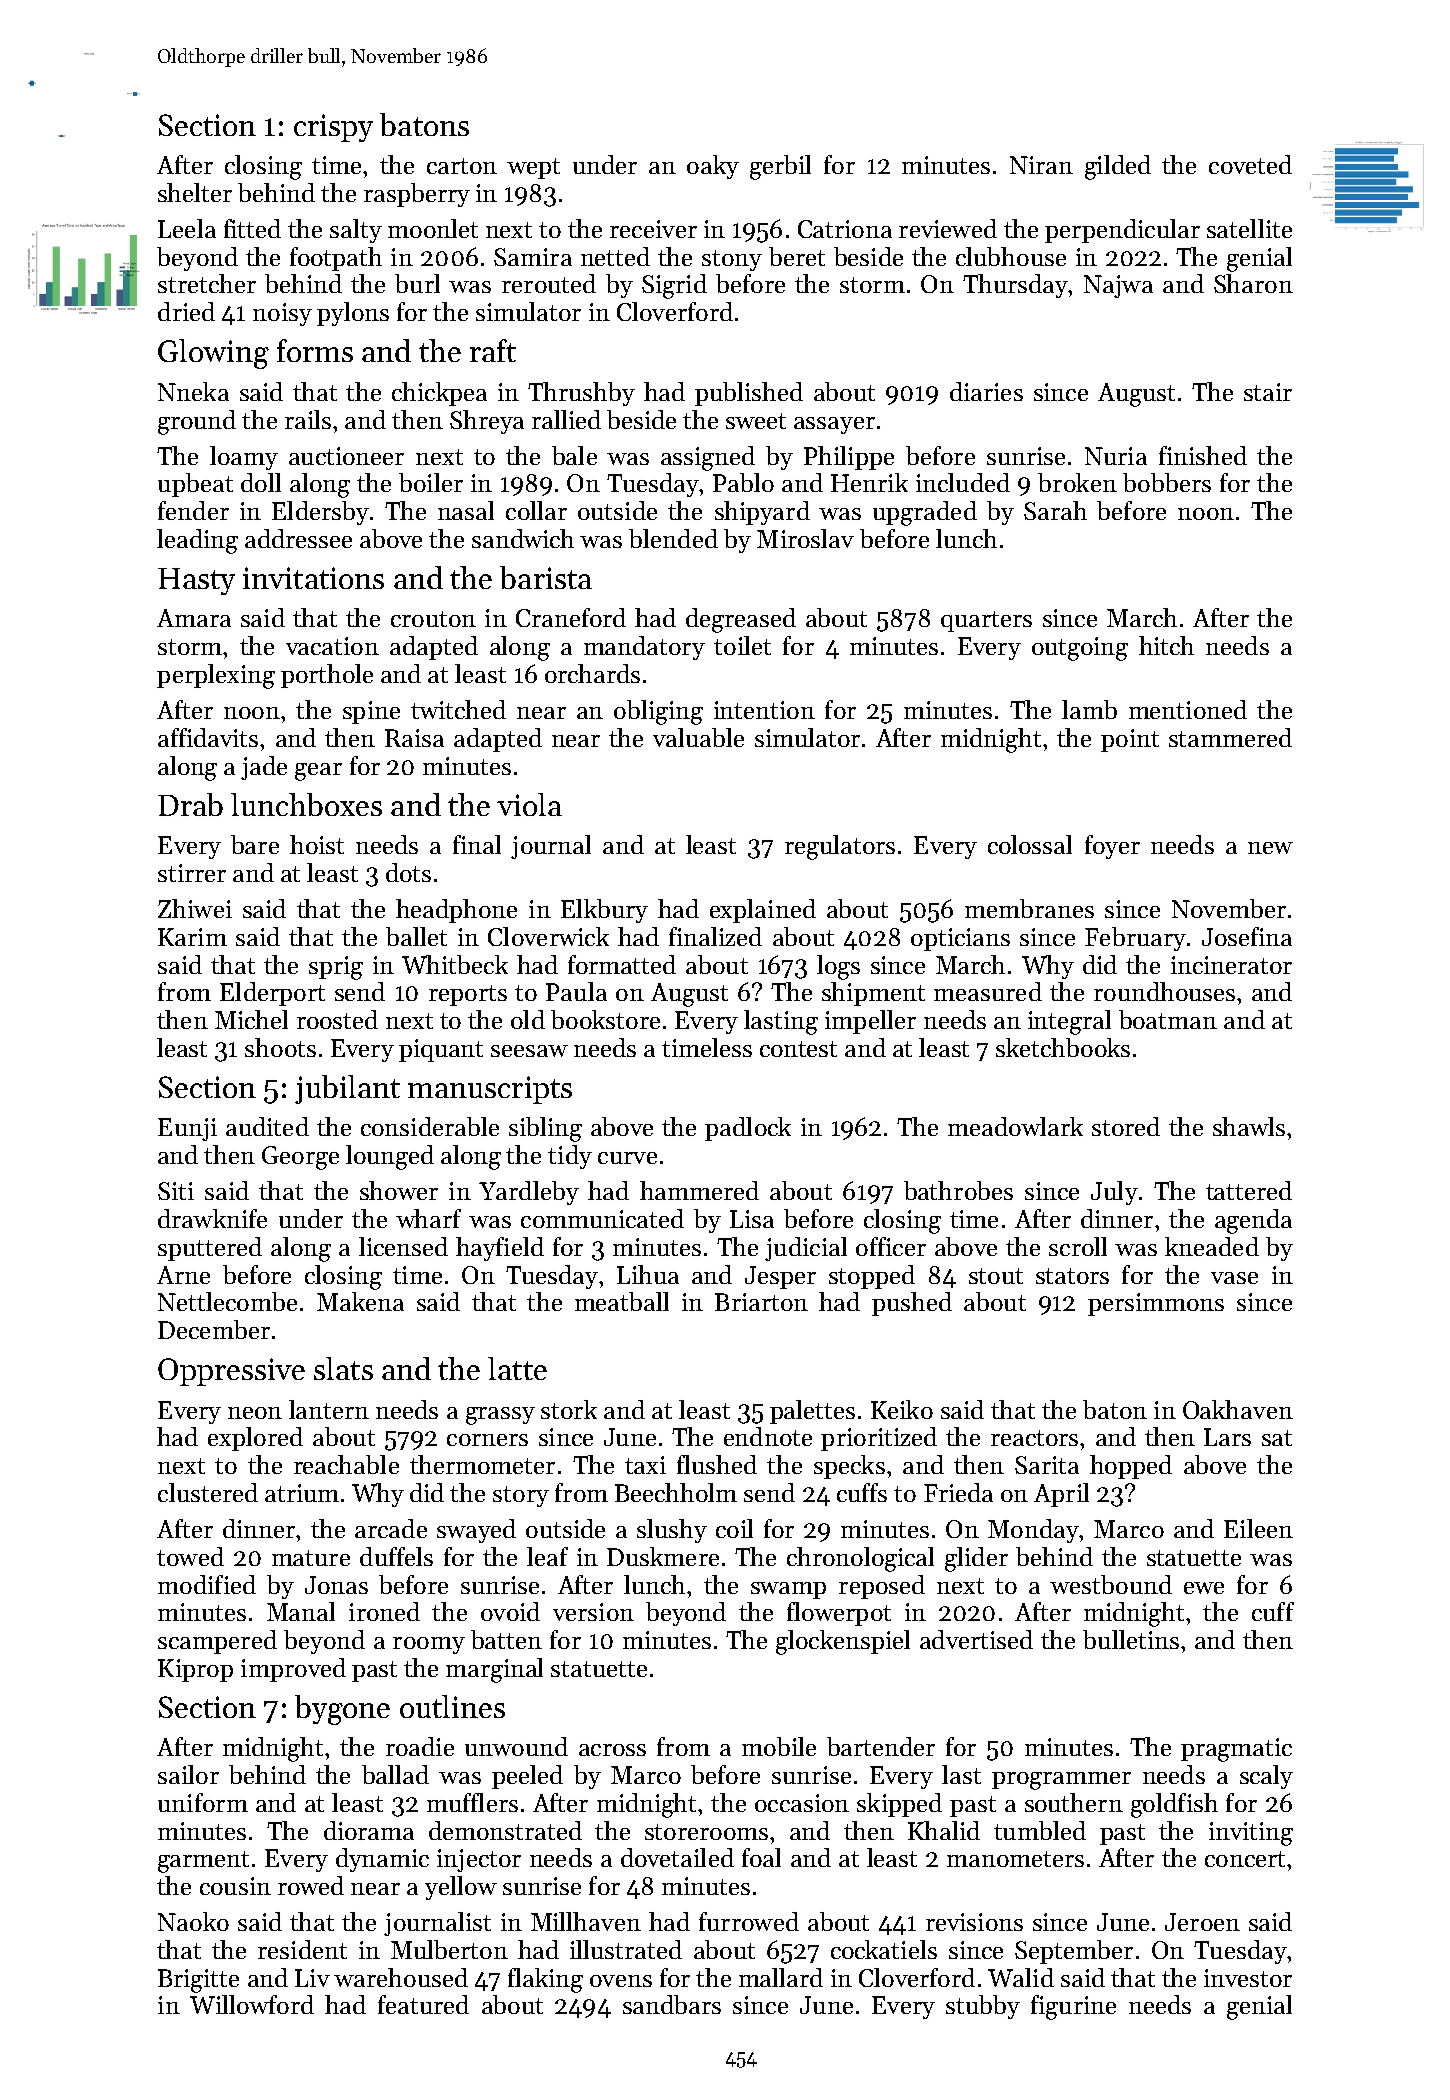  Describe the element at coordinates (449, 1949) in the screenshot. I see `Mulberton` at that location.
